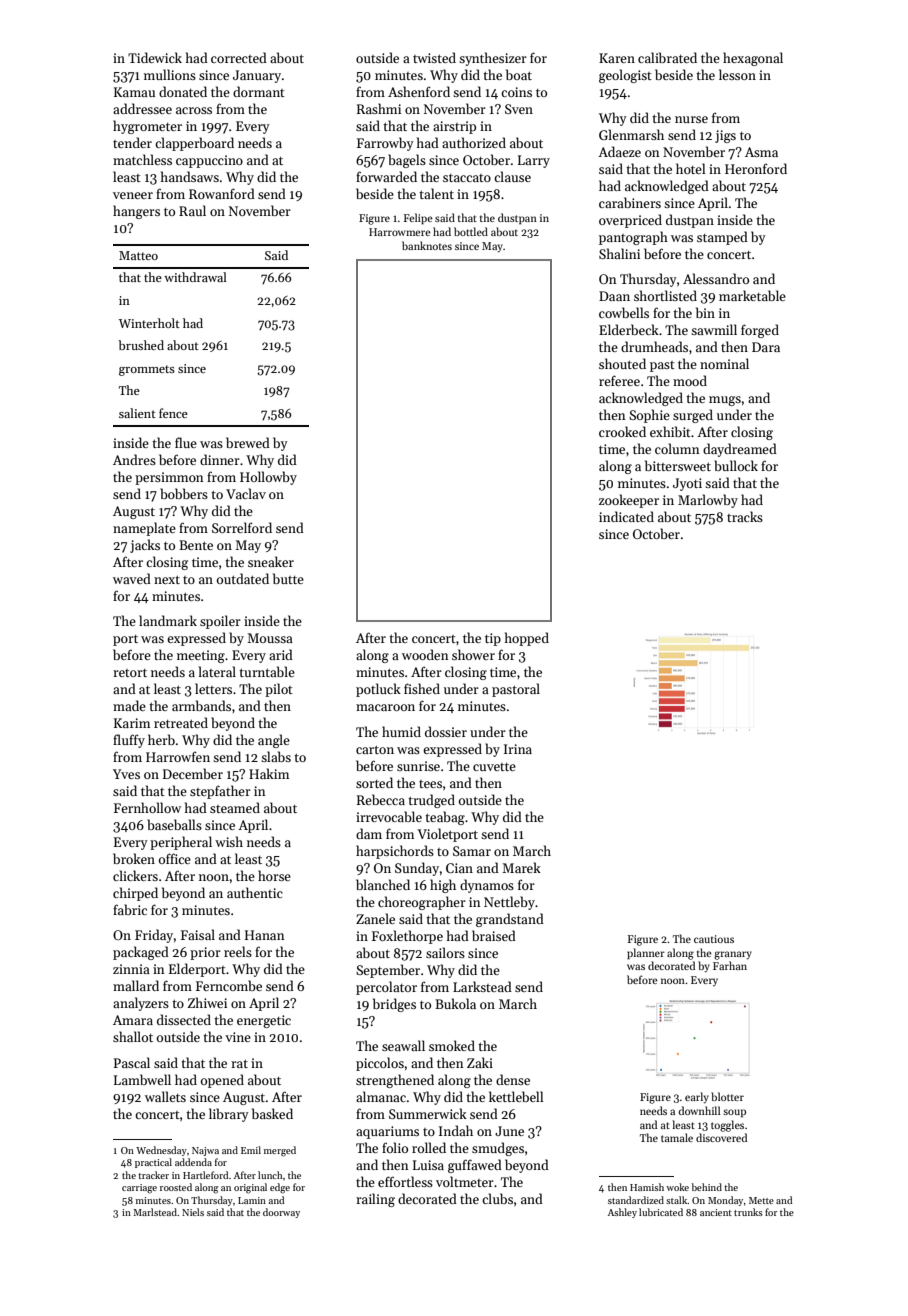  I want to click on hopped, so click(527, 639).
